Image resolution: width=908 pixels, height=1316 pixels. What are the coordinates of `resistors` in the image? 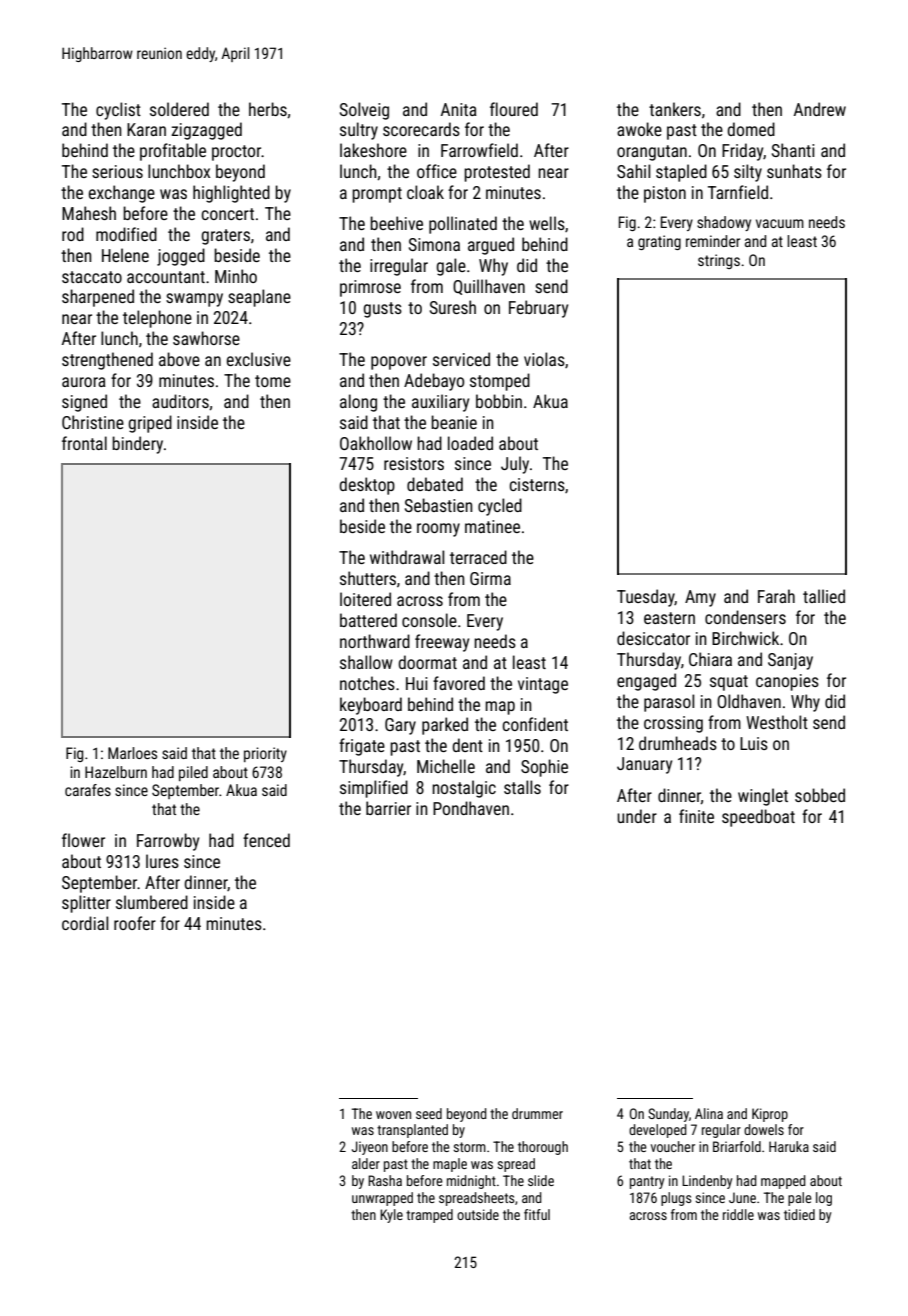 It's located at (414, 463).
